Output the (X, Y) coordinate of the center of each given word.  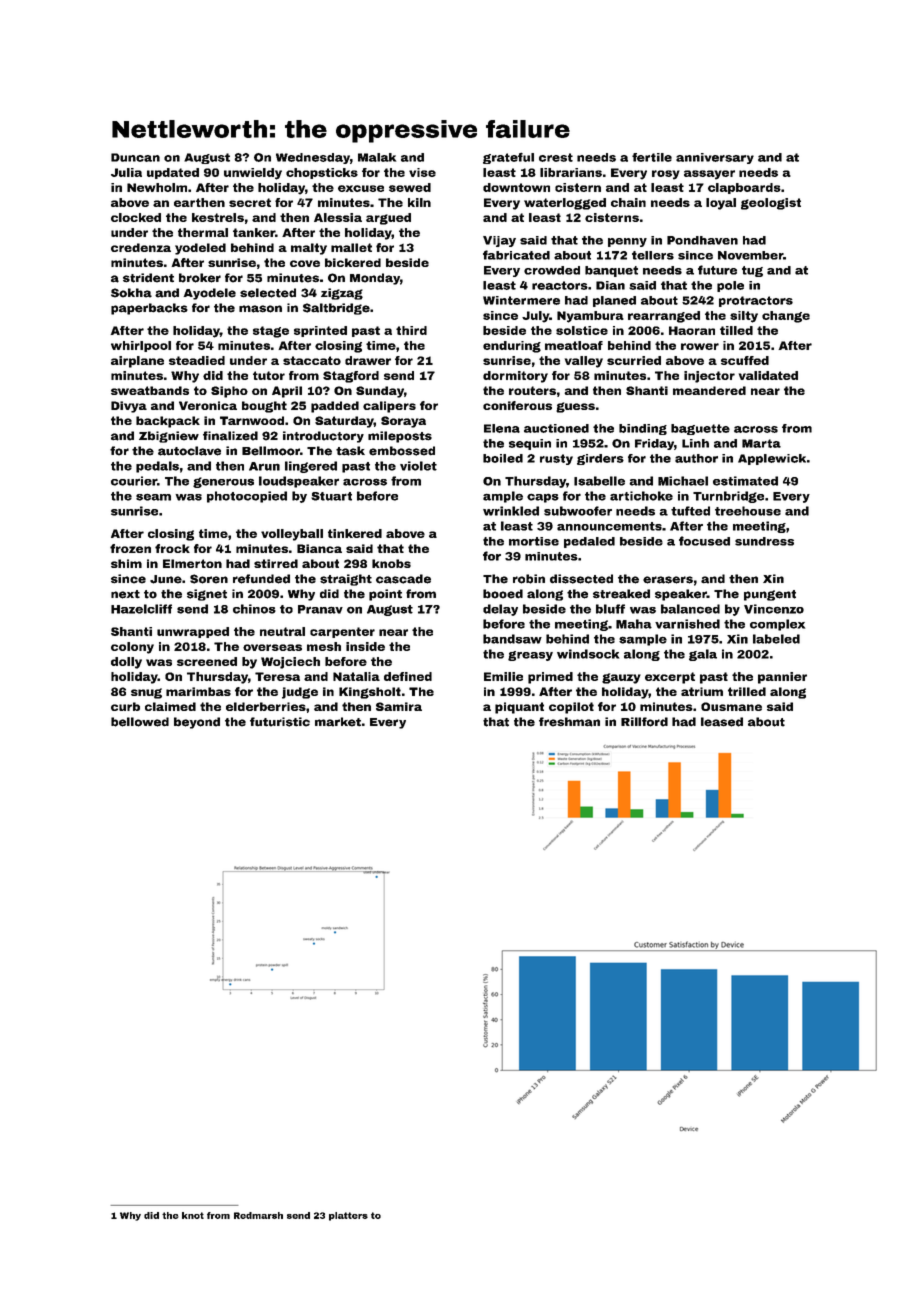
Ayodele (209, 294)
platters (348, 1216)
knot (193, 1215)
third (411, 330)
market (338, 722)
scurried (634, 360)
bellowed (140, 722)
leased (722, 722)
